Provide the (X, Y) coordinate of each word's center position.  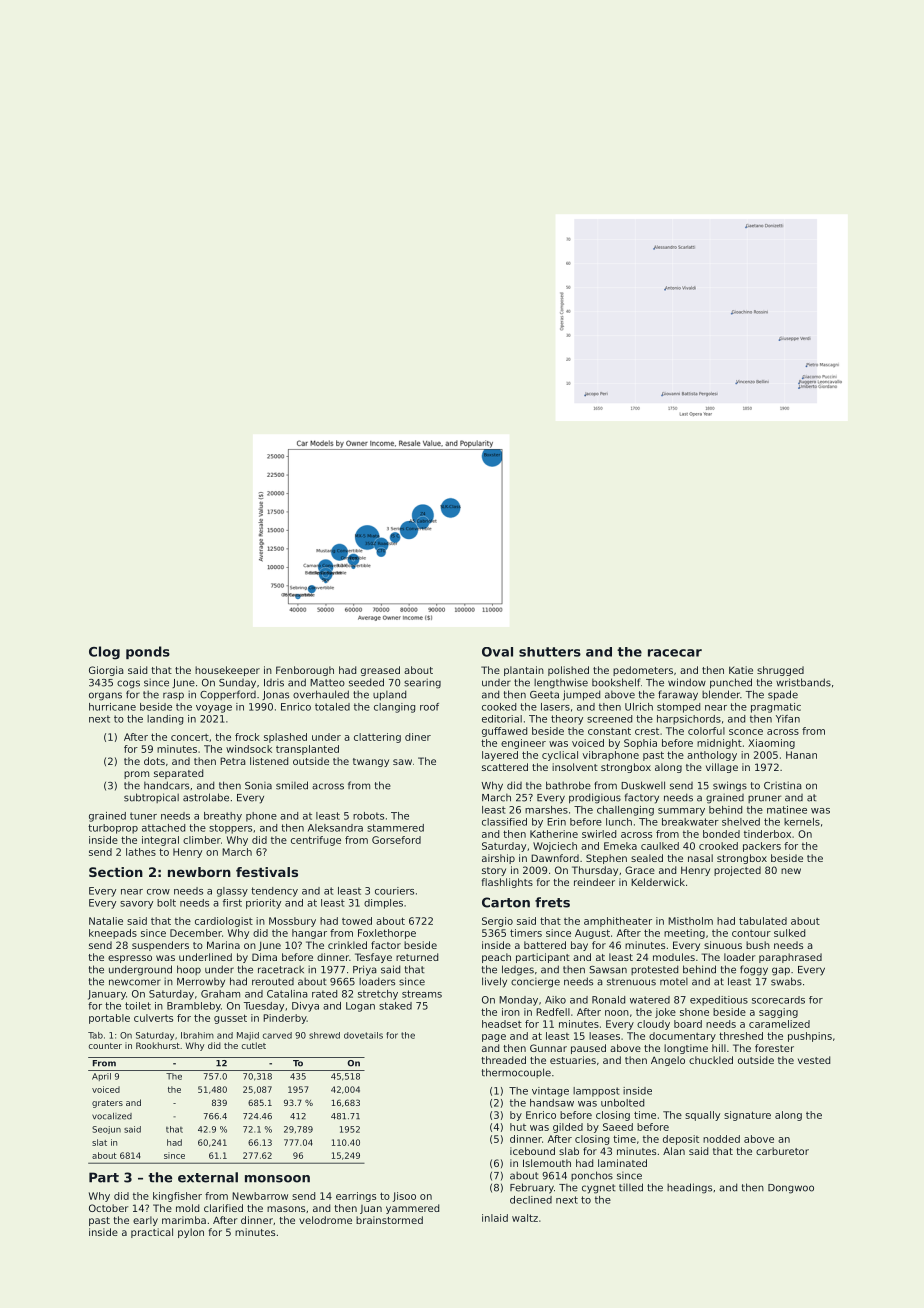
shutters (550, 652)
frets (552, 902)
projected (737, 871)
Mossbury (292, 922)
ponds (148, 652)
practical (152, 1233)
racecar (675, 653)
